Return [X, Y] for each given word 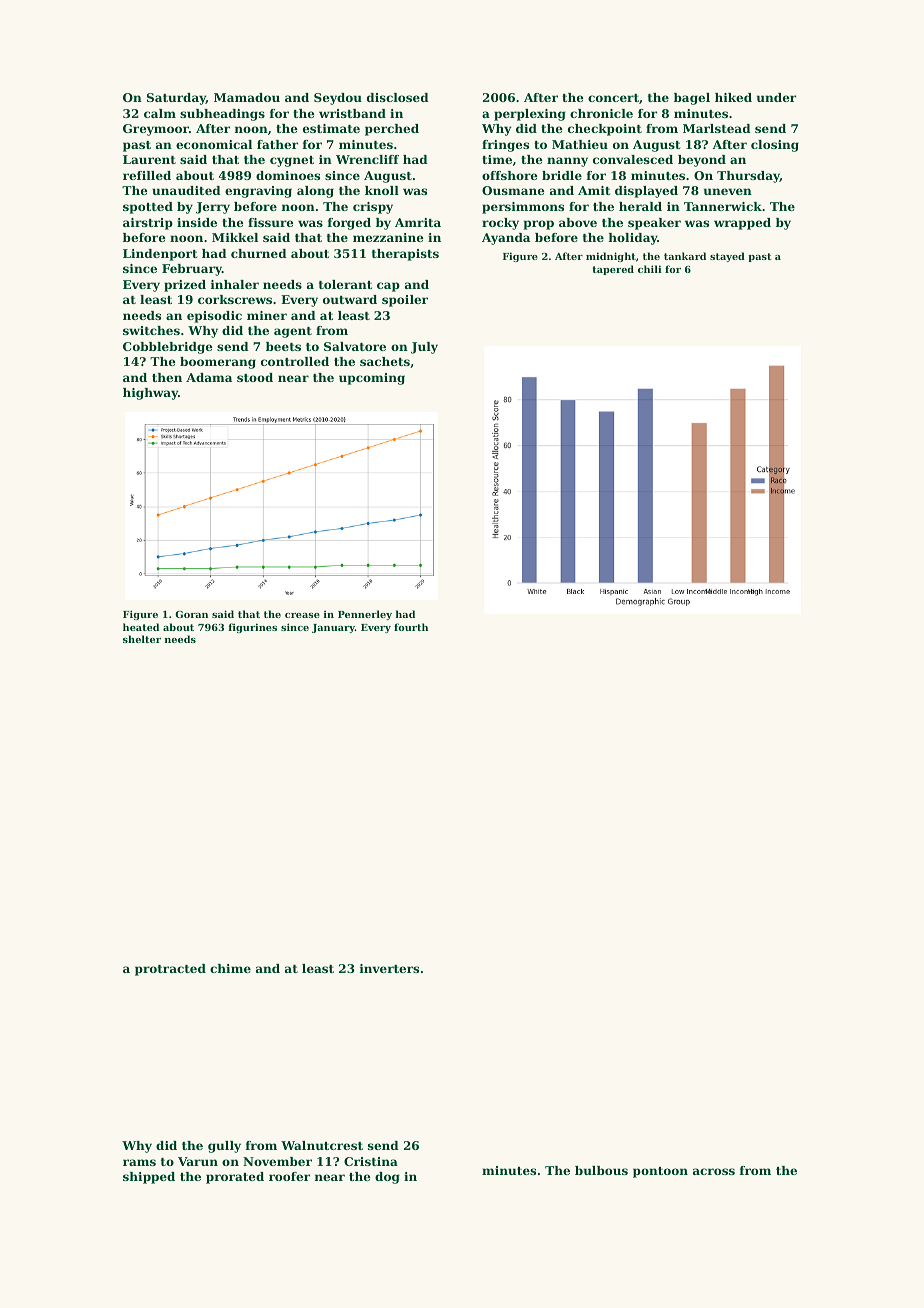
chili [650, 269]
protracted [170, 970]
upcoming [372, 379]
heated [141, 627]
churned [259, 253]
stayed [727, 257]
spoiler [405, 301]
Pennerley [365, 615]
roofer [289, 1176]
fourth [411, 627]
